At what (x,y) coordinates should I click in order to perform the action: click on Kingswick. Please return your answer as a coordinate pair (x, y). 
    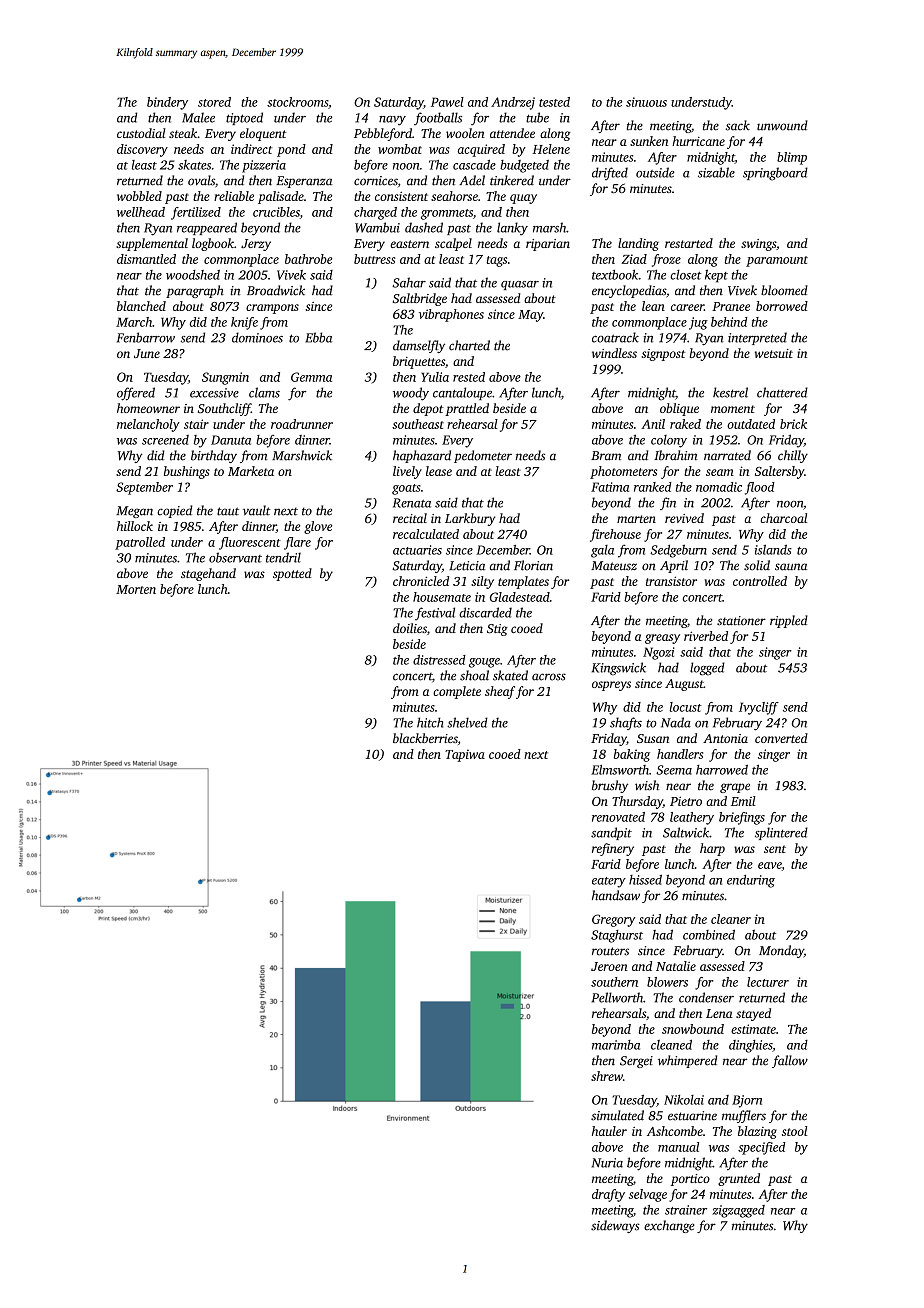
    Looking at the image, I should click on (619, 669).
